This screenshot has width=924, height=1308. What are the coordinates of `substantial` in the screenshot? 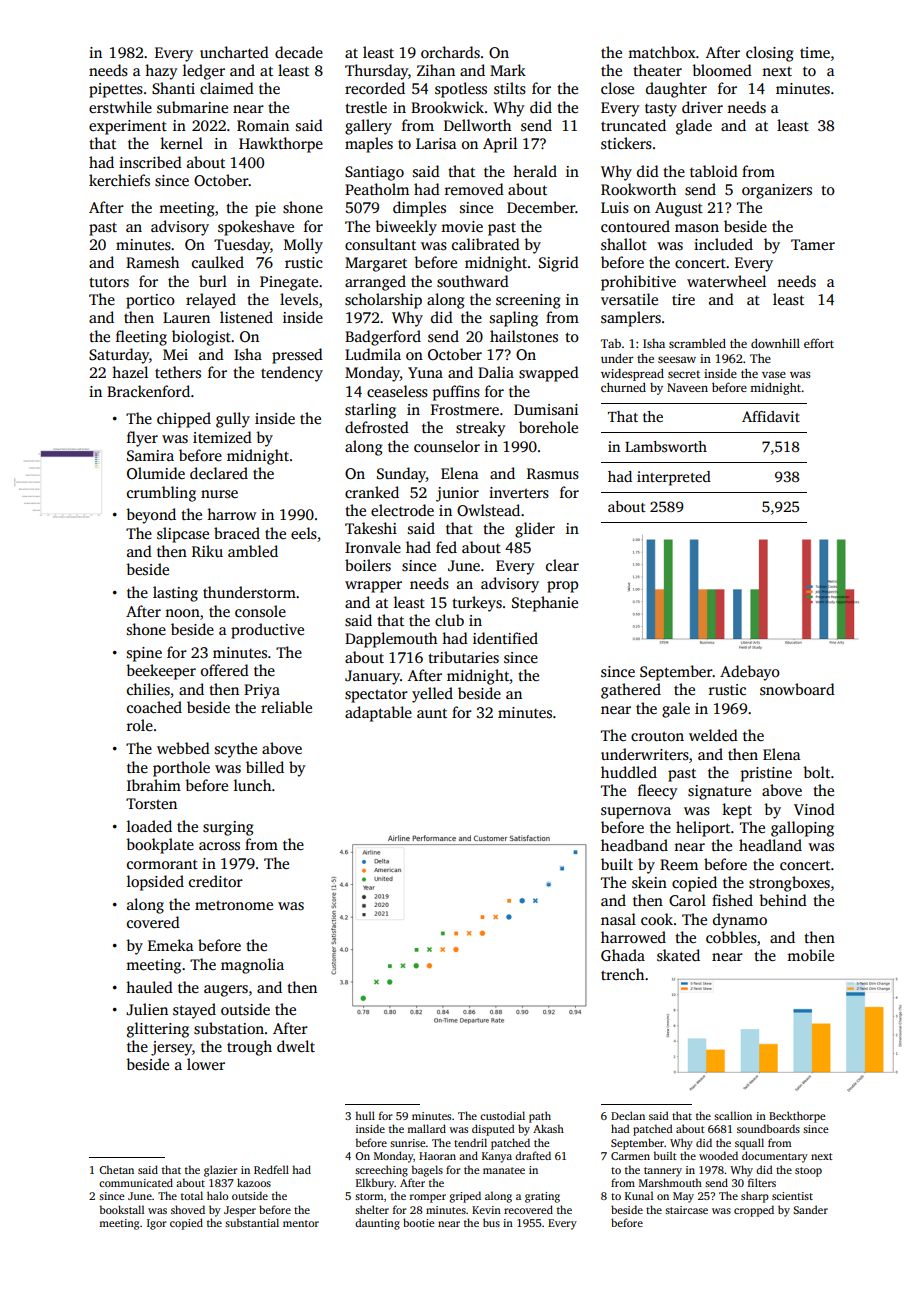 It's located at (252, 1222).
